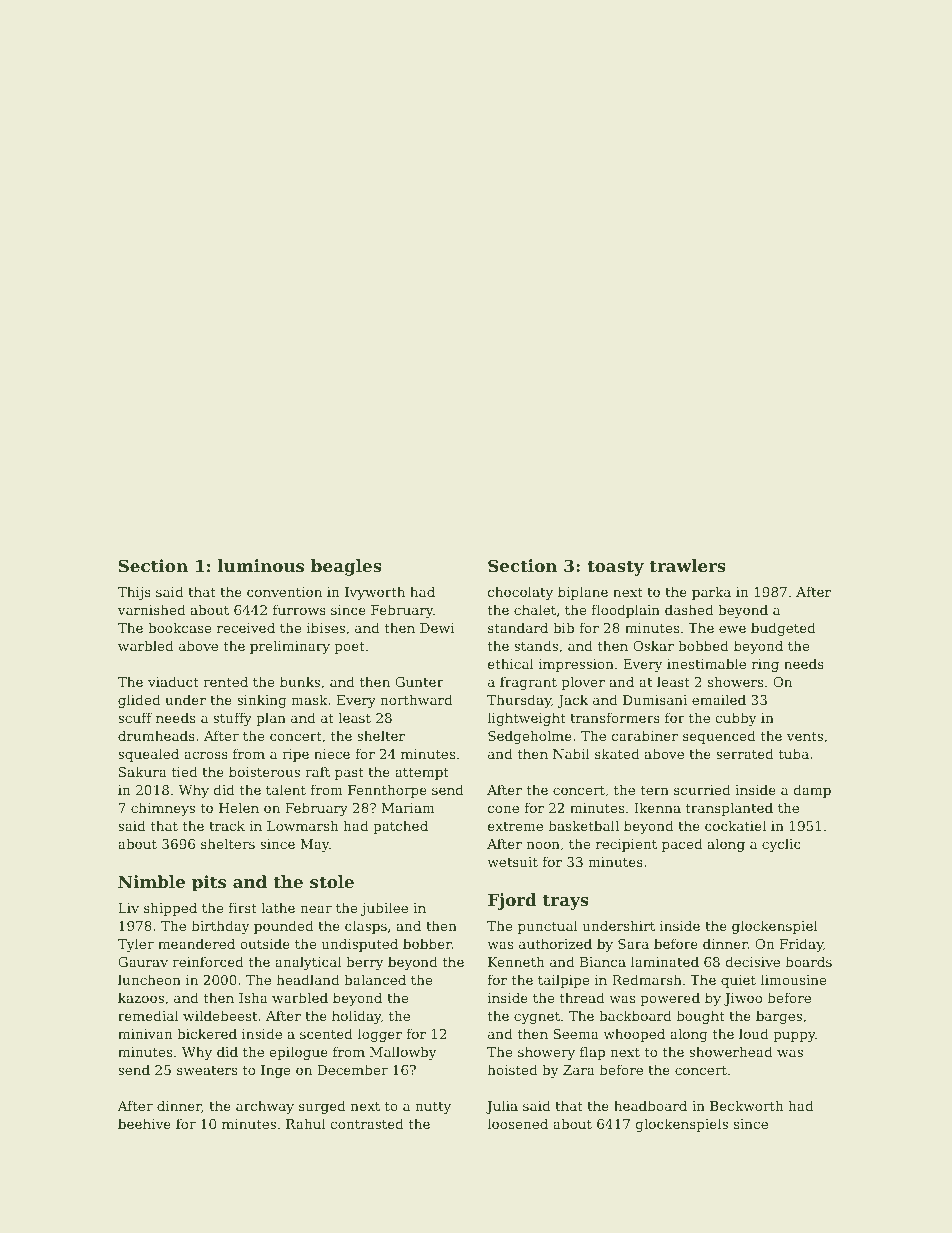  What do you see at coordinates (682, 845) in the document?
I see `paced` at bounding box center [682, 845].
